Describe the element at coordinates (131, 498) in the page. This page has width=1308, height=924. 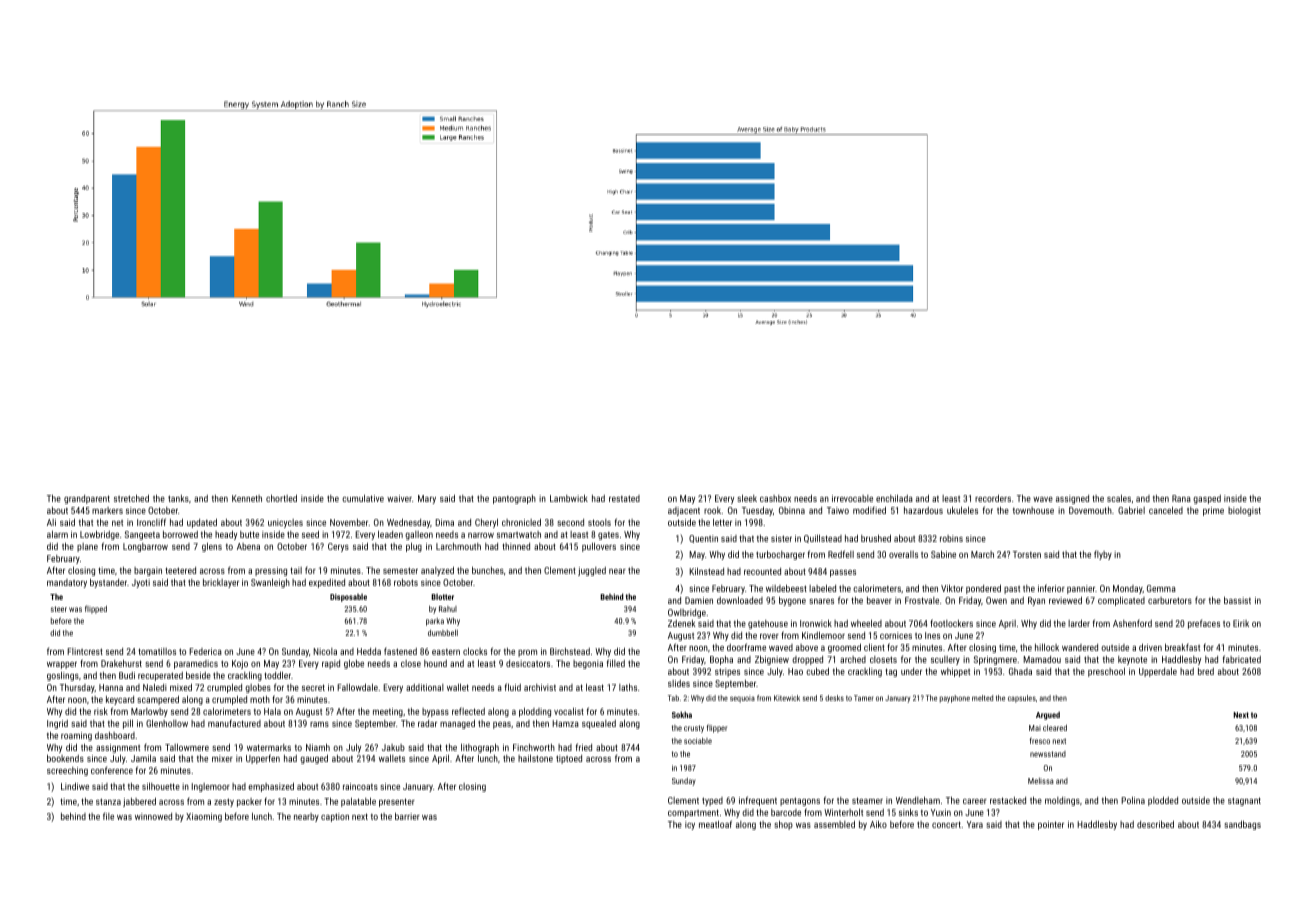
I see `stretched` at that location.
